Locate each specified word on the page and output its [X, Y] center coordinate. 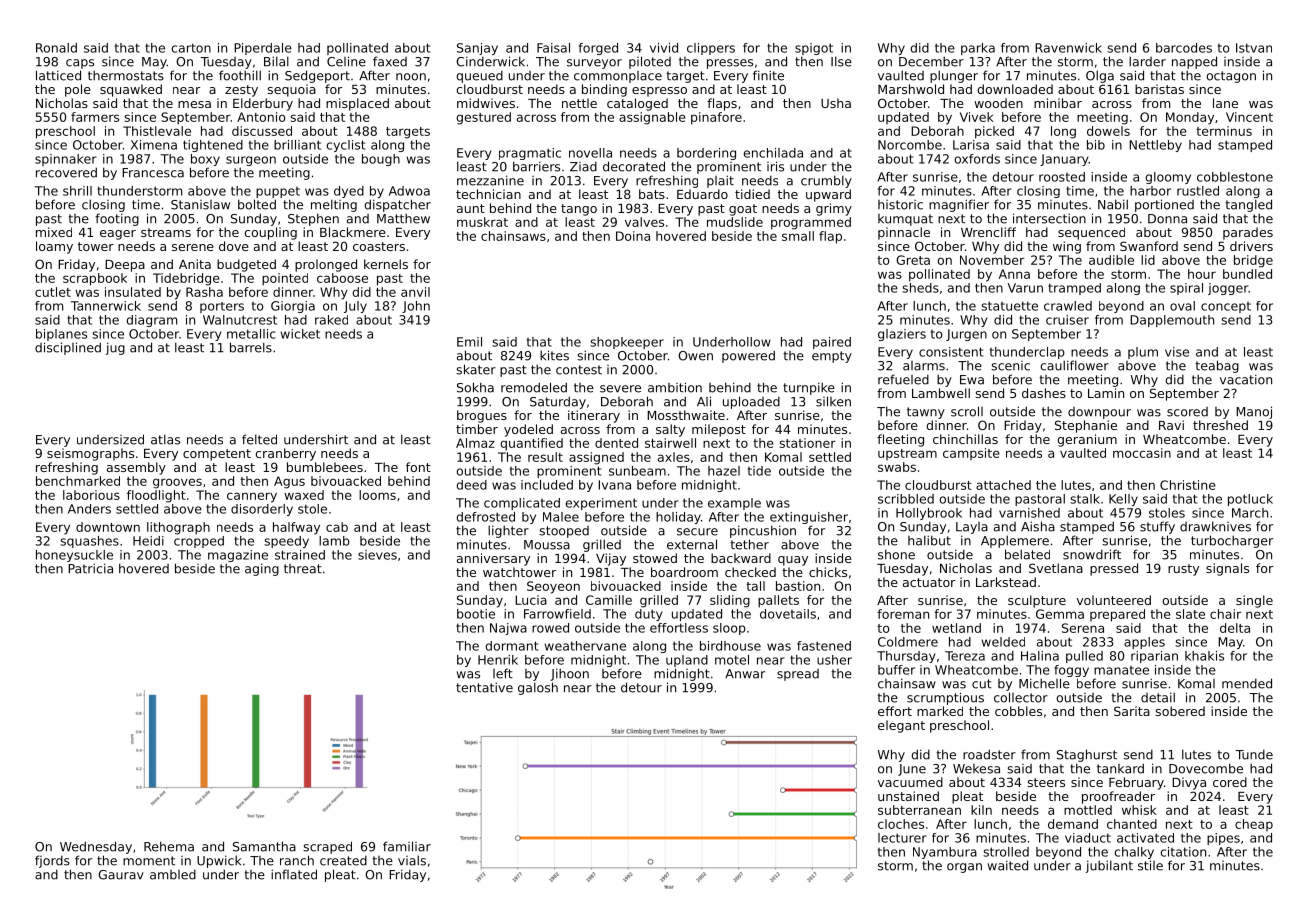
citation [1183, 852]
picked [994, 132]
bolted [257, 204]
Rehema [169, 846]
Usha [836, 103]
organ [964, 868]
